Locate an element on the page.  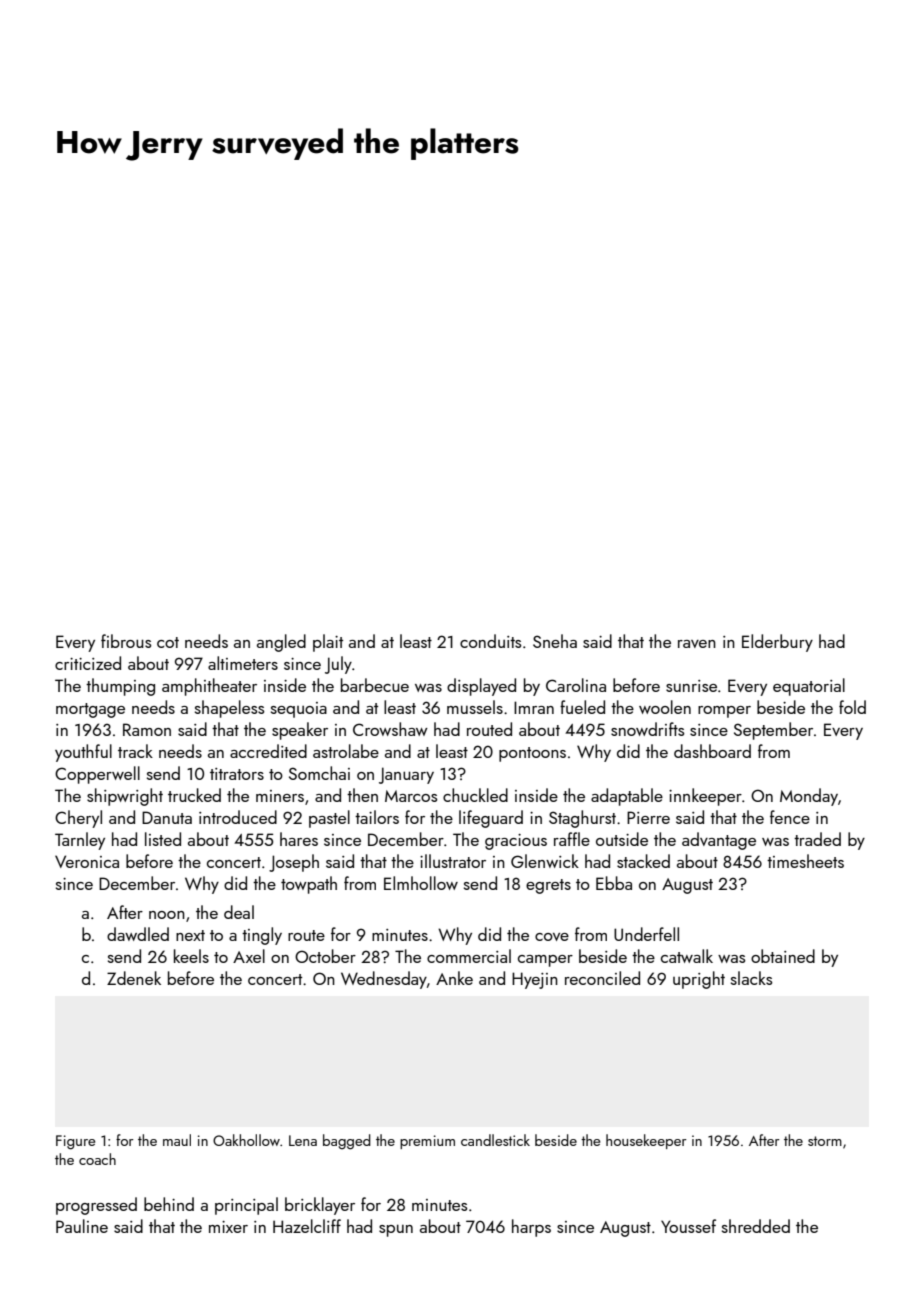
noon is located at coordinates (167, 915).
